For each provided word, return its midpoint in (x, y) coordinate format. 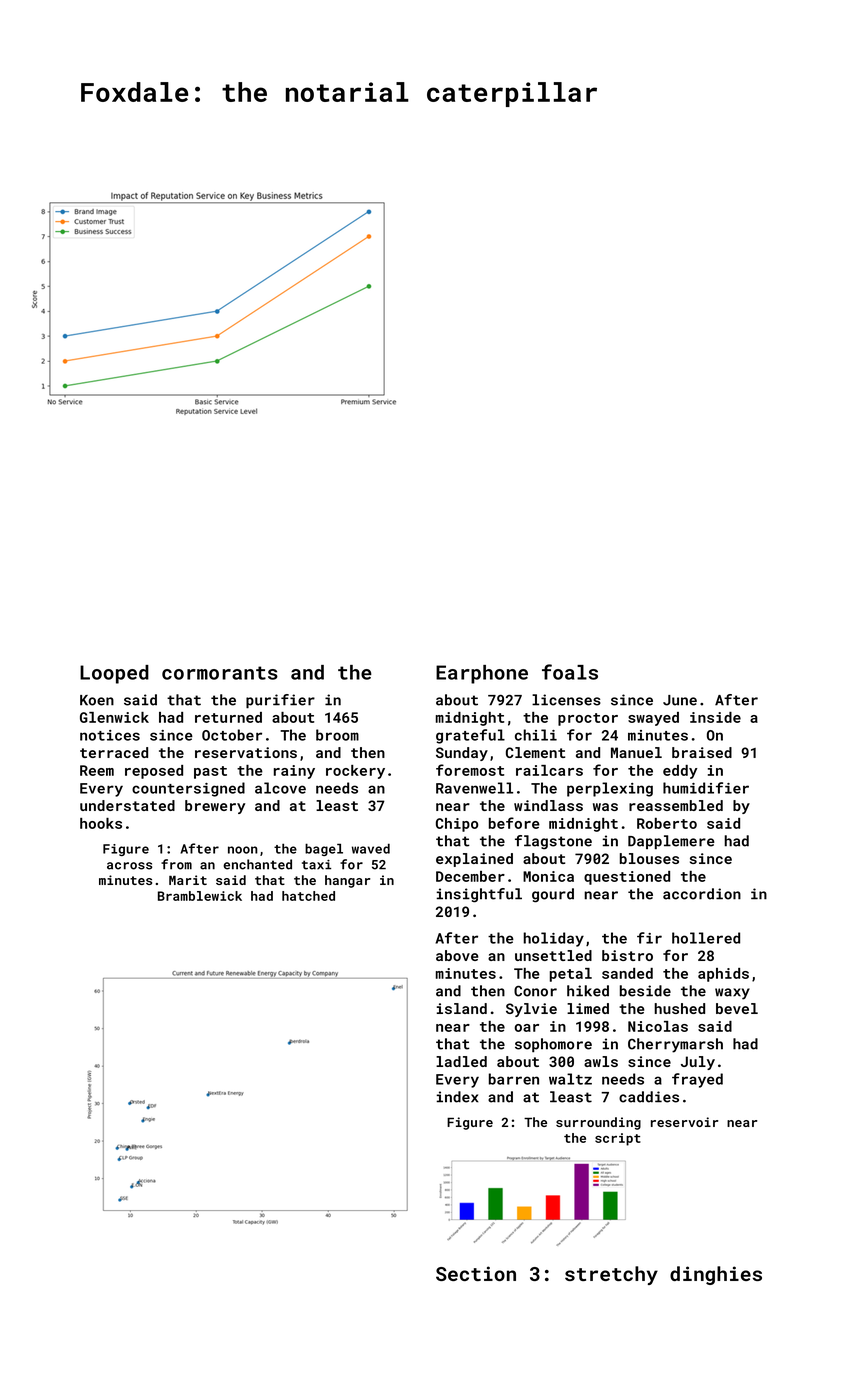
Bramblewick (200, 896)
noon (243, 850)
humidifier (706, 788)
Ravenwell (474, 788)
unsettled (553, 955)
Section (476, 1273)
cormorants (220, 673)
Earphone (482, 674)
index (457, 1097)
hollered (706, 938)
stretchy (611, 1275)
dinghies (716, 1275)
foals (570, 672)
